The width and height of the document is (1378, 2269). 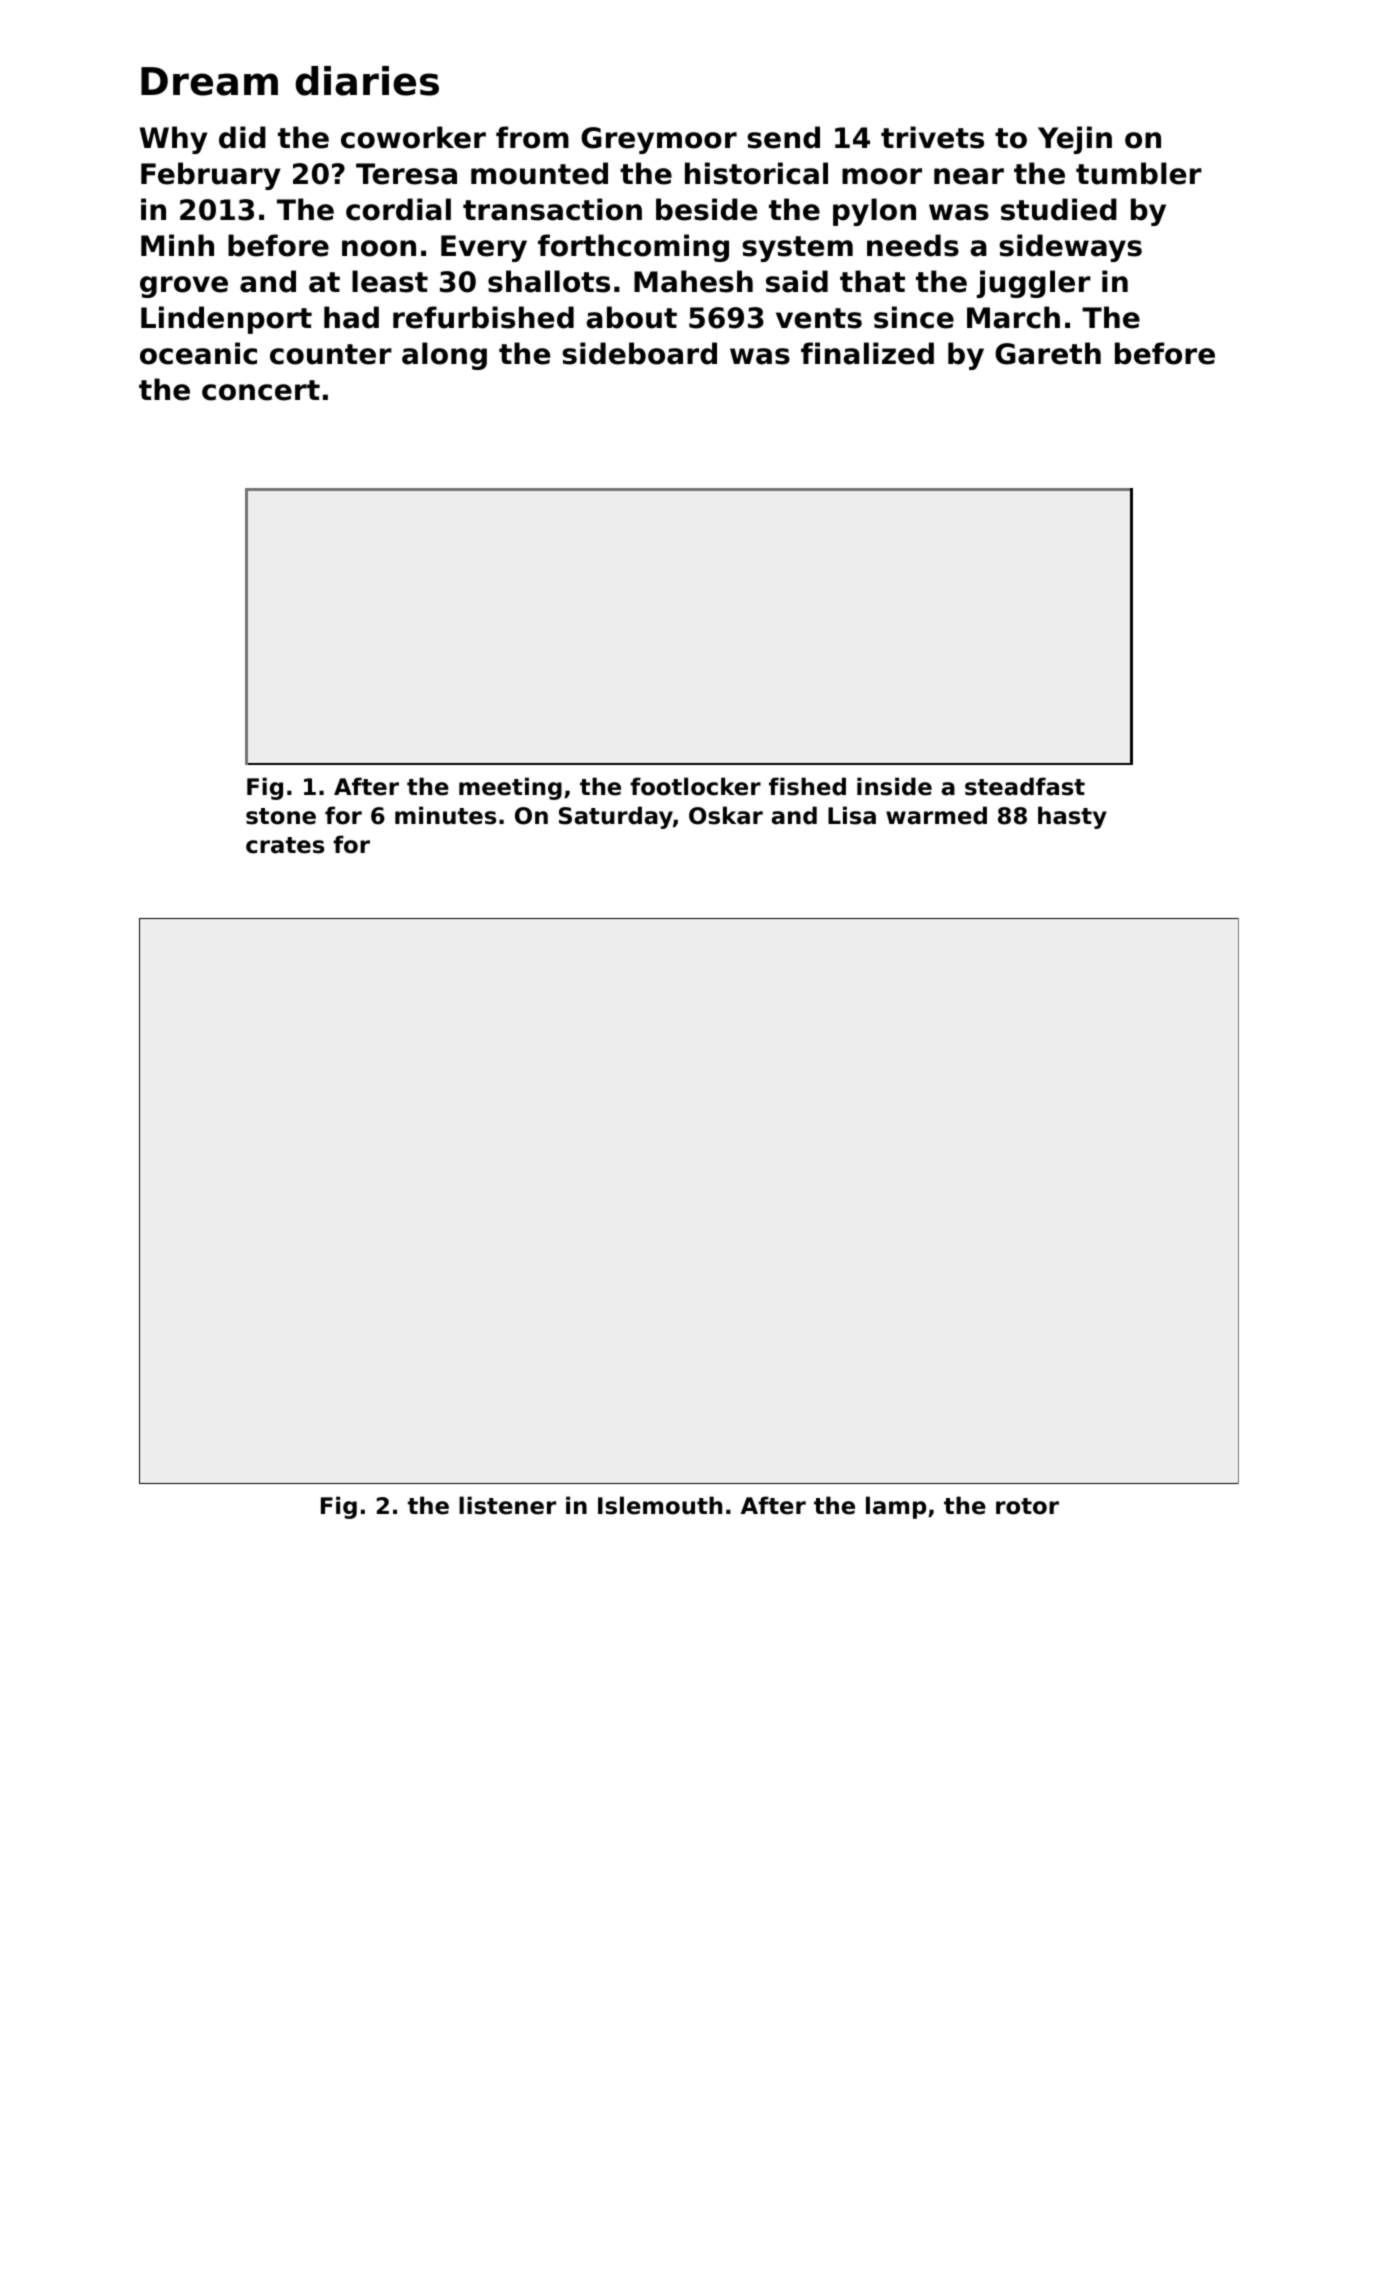 What do you see at coordinates (1027, 1506) in the document?
I see `rotor` at bounding box center [1027, 1506].
